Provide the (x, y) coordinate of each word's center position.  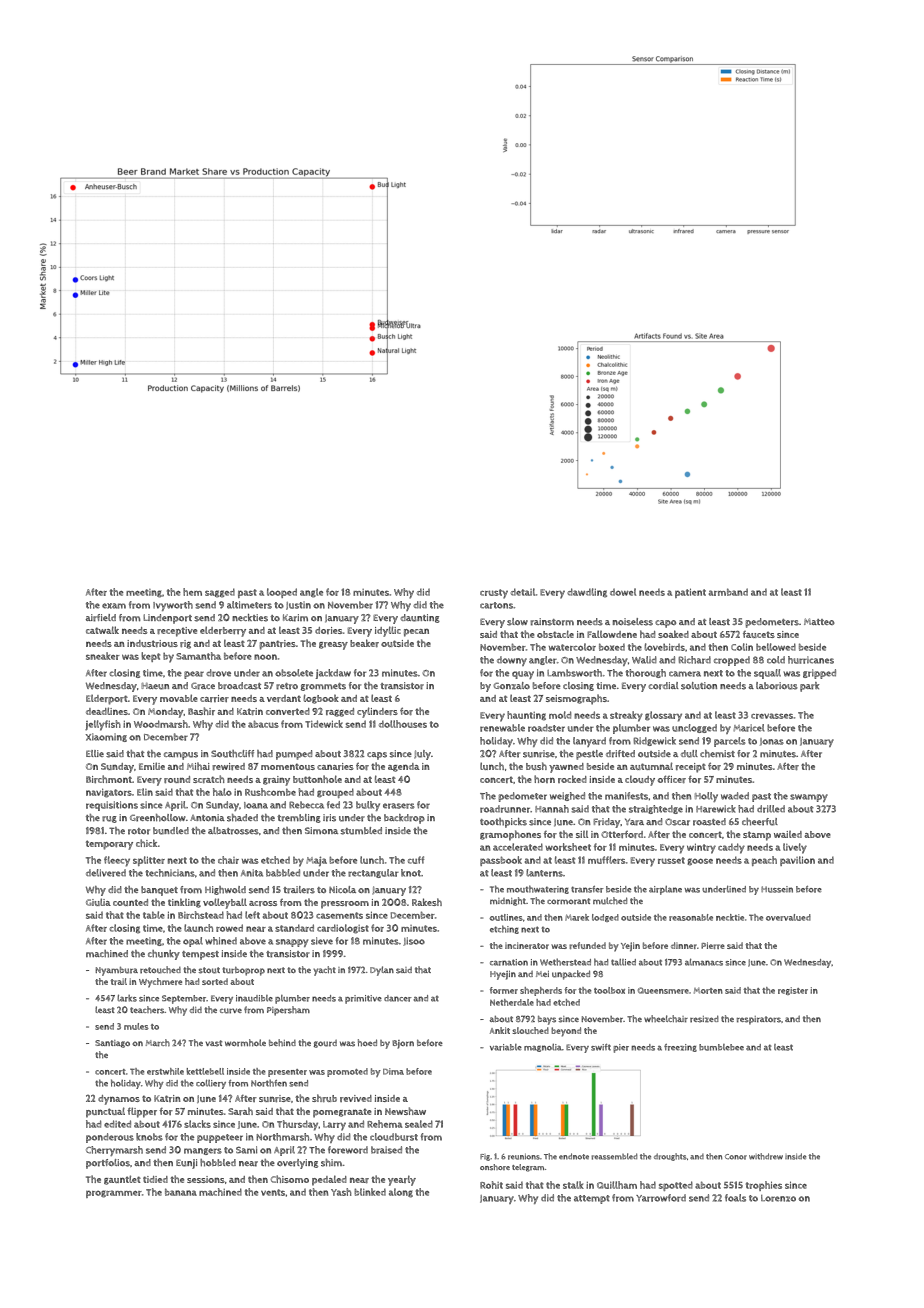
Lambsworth (574, 673)
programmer (114, 1194)
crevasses (772, 716)
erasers (399, 806)
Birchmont (109, 779)
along (401, 1193)
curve (231, 1011)
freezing (680, 1048)
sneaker (103, 656)
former (504, 990)
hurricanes (811, 660)
